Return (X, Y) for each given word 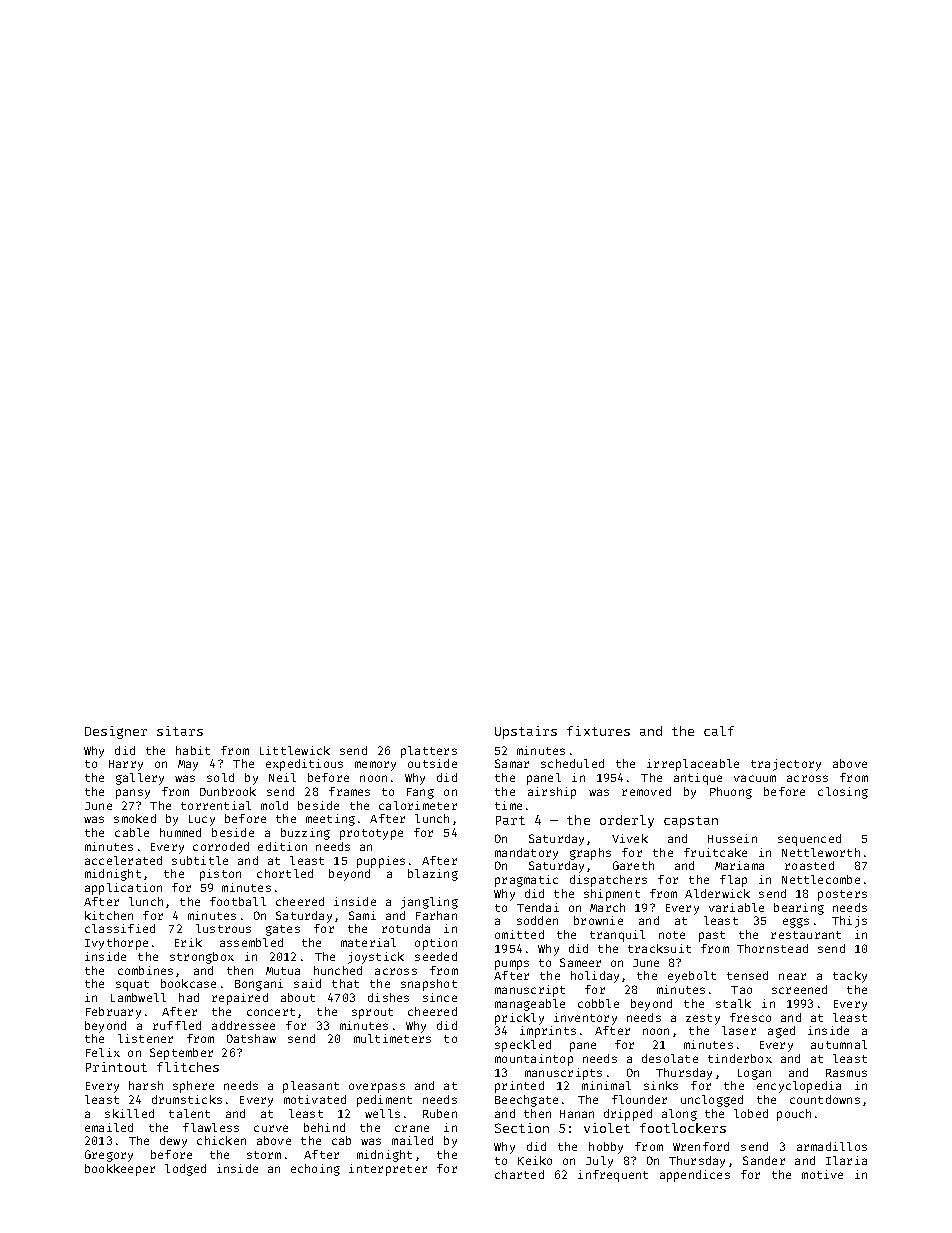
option (436, 944)
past (712, 936)
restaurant (806, 935)
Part (510, 820)
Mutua (283, 971)
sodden (537, 920)
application (123, 889)
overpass (377, 1088)
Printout (116, 1067)
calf (719, 731)
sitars (180, 731)
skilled (129, 1113)
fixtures (598, 731)
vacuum (755, 778)
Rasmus (846, 1073)
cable (132, 832)
